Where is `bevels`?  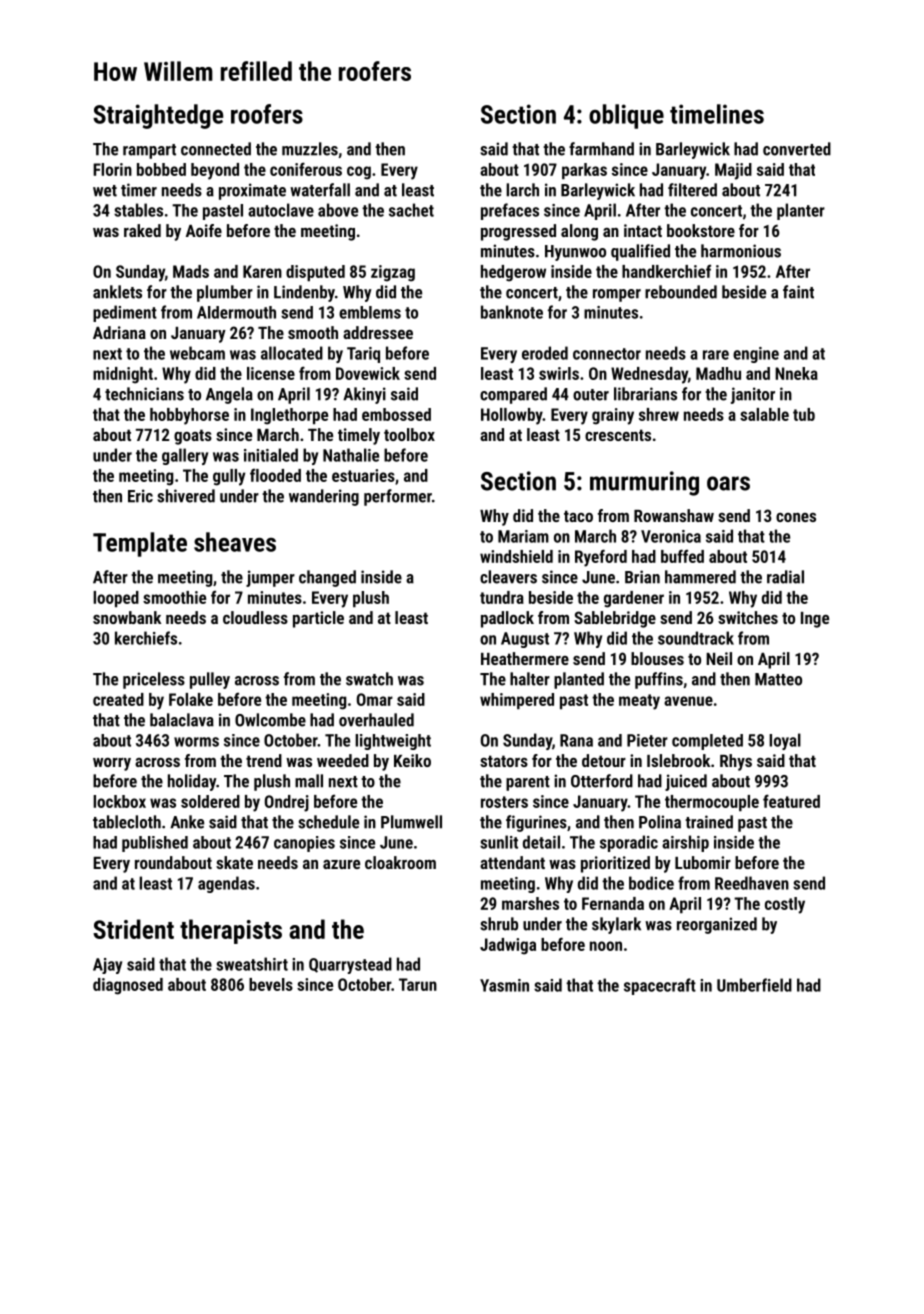 bevels is located at coordinates (271, 984).
